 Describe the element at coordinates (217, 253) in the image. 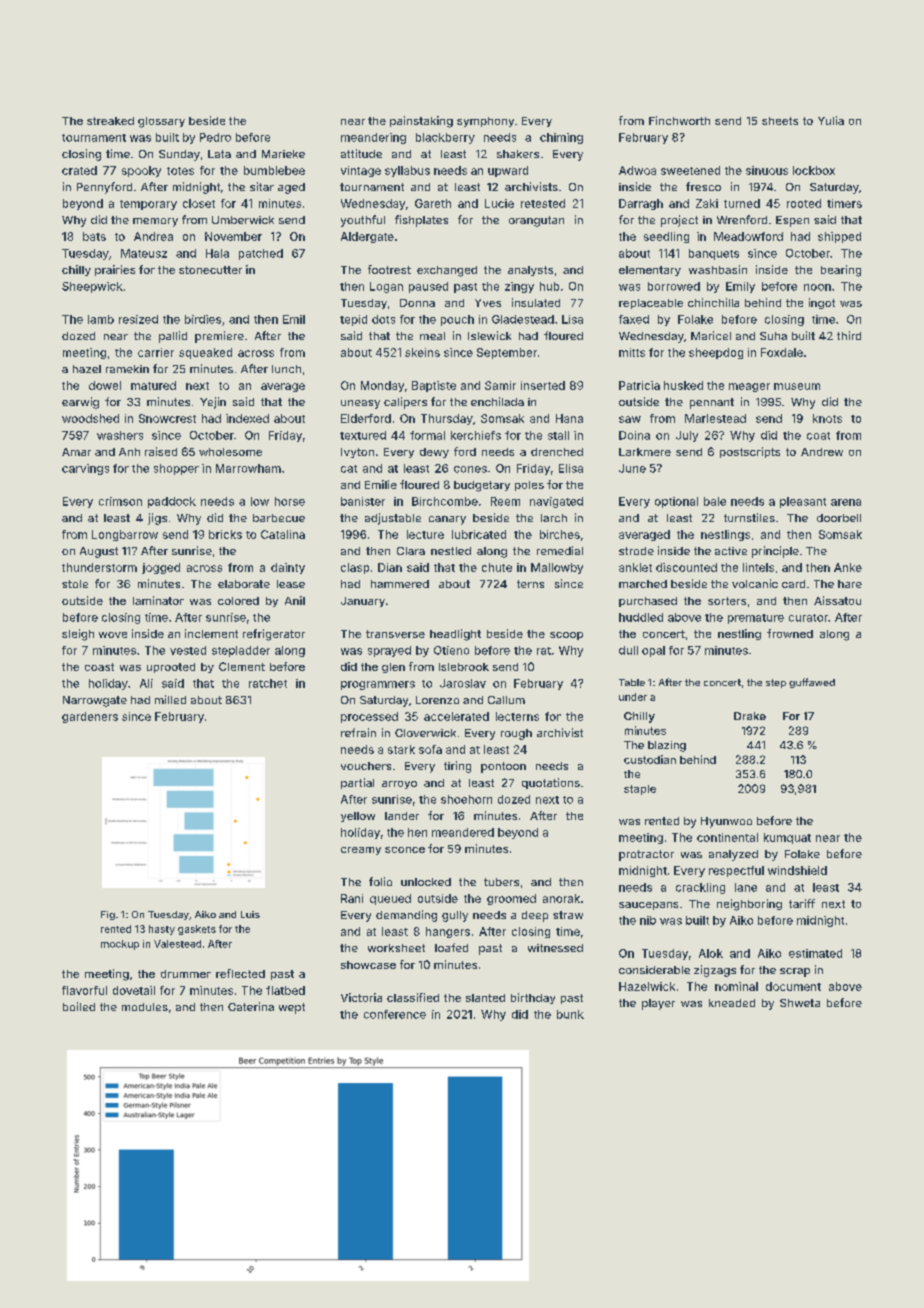

I see `Hala` at that location.
